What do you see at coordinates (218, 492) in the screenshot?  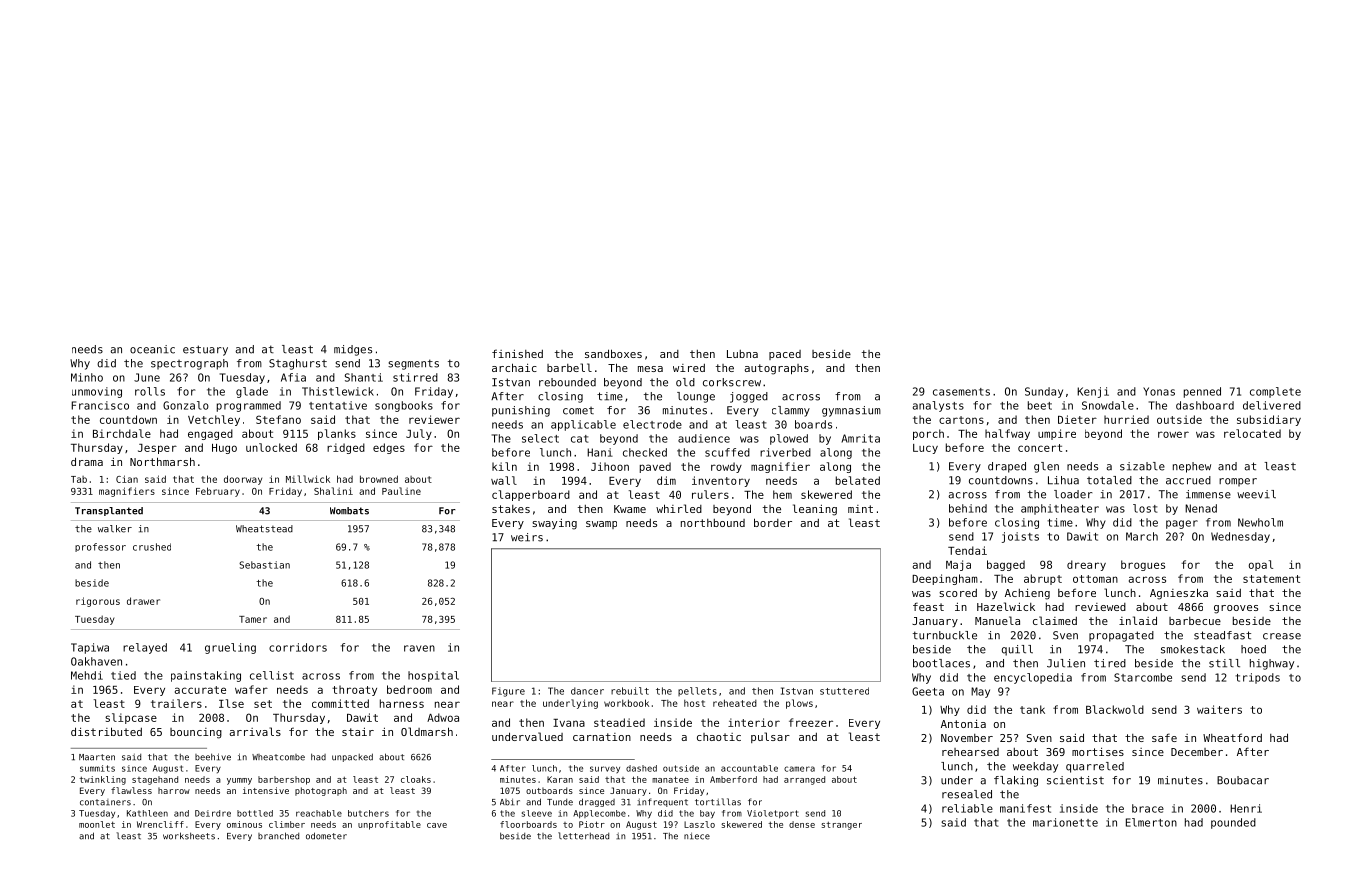 I see `February` at bounding box center [218, 492].
